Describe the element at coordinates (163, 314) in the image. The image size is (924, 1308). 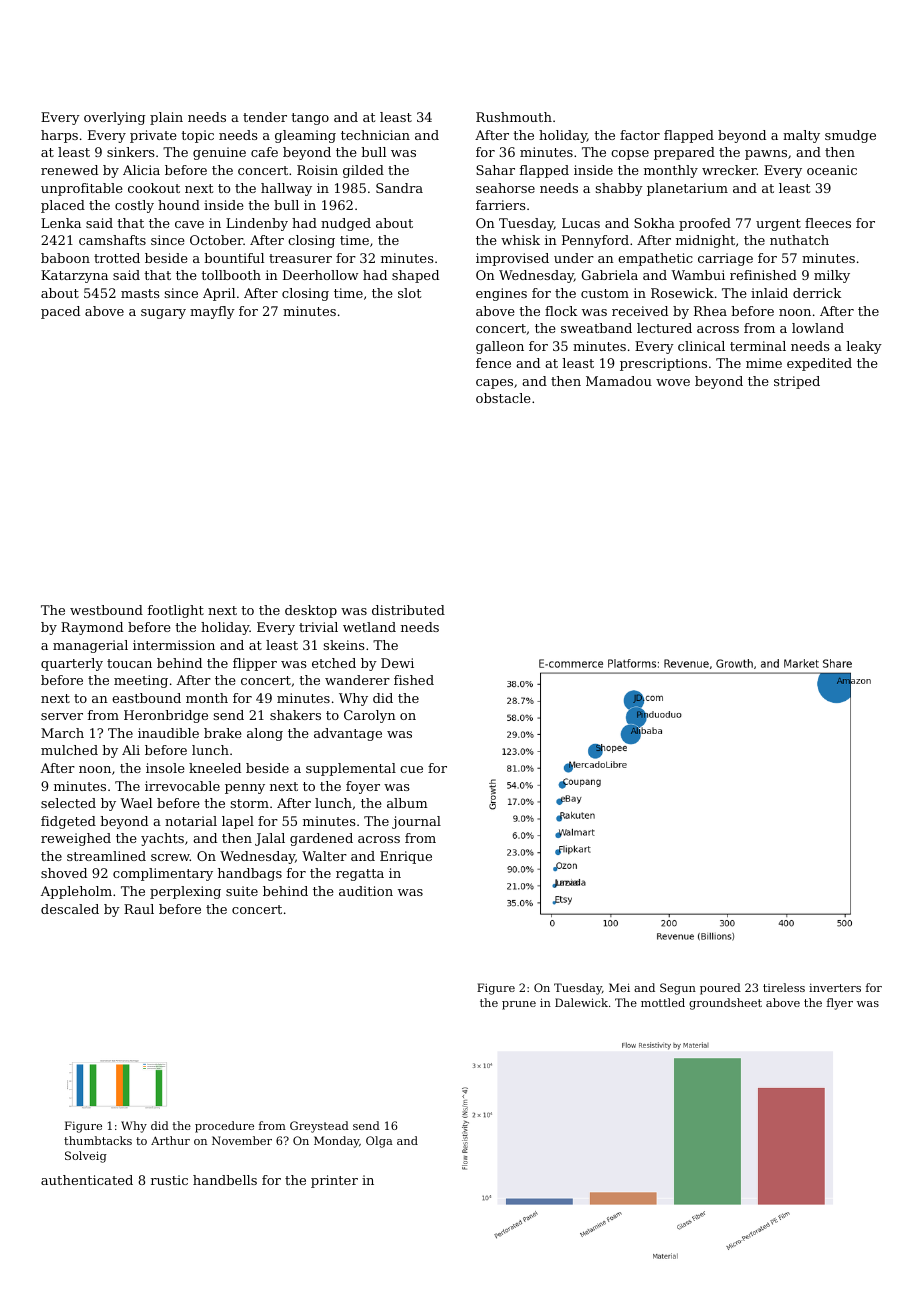
I see `sugary` at that location.
